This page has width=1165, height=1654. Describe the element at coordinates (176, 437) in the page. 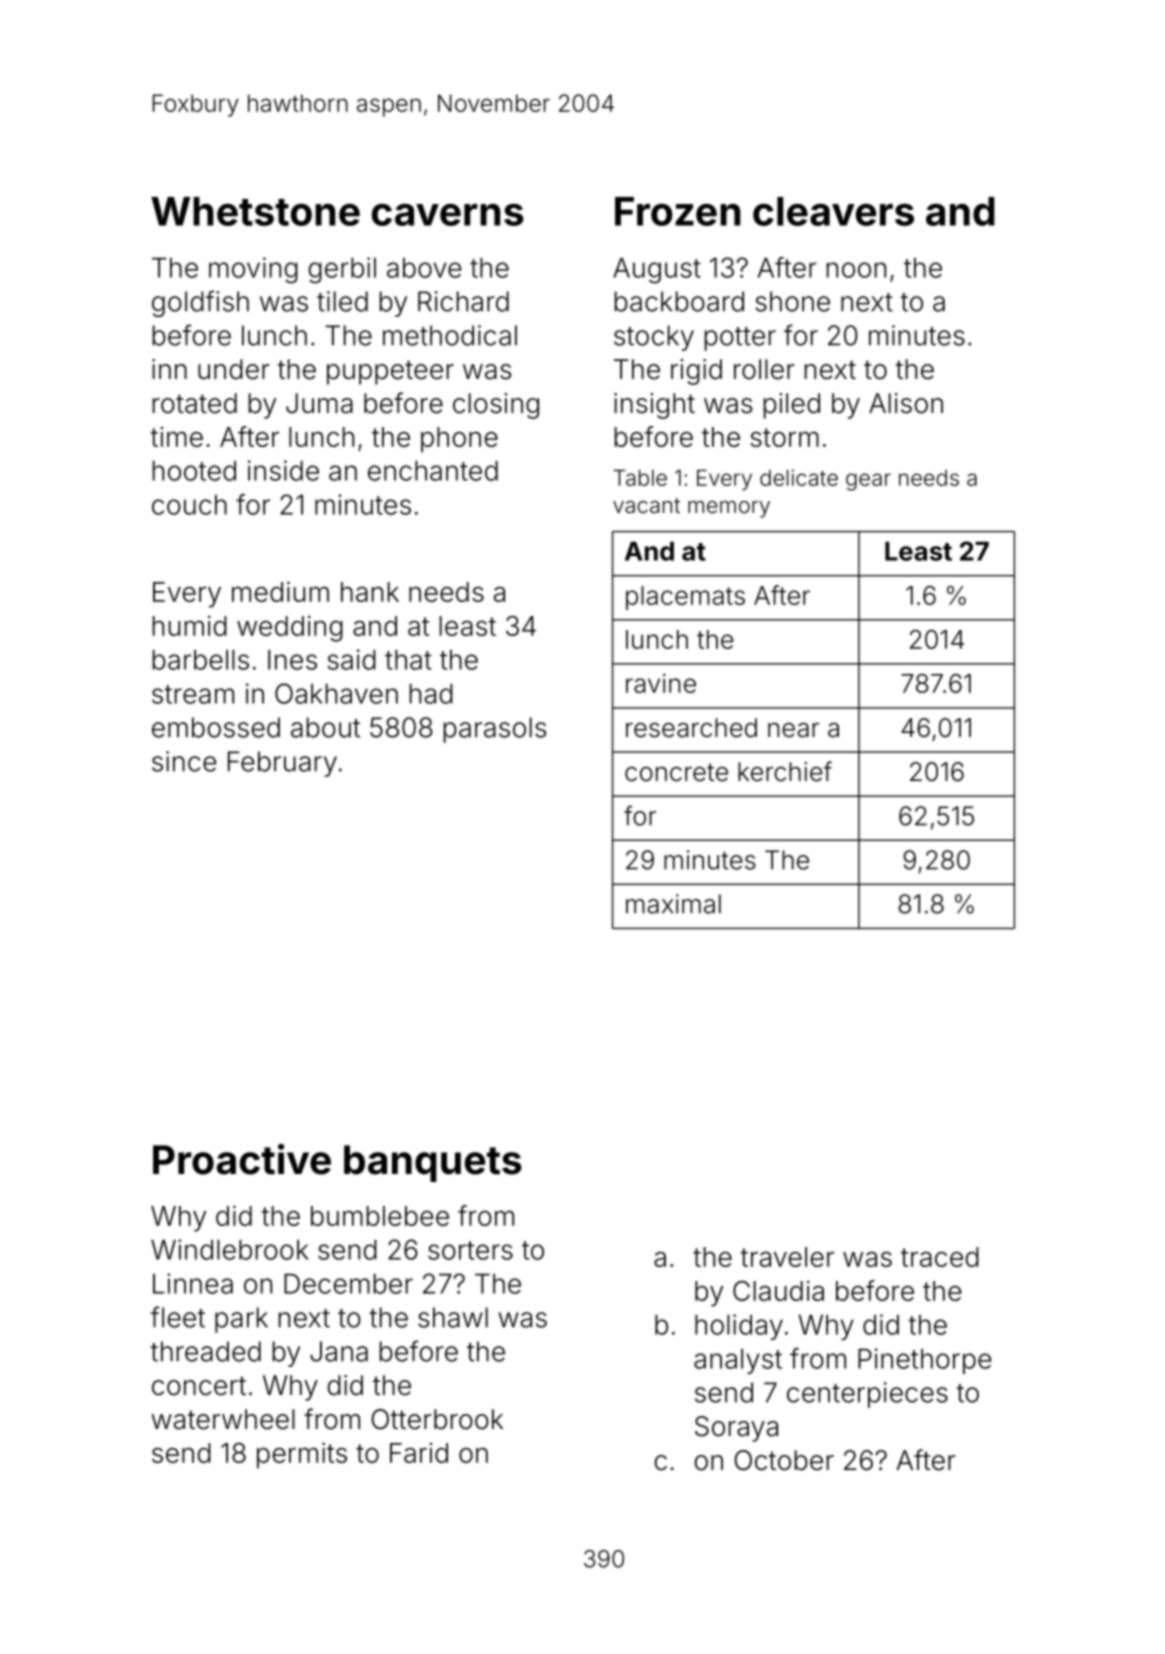

I see `time` at that location.
